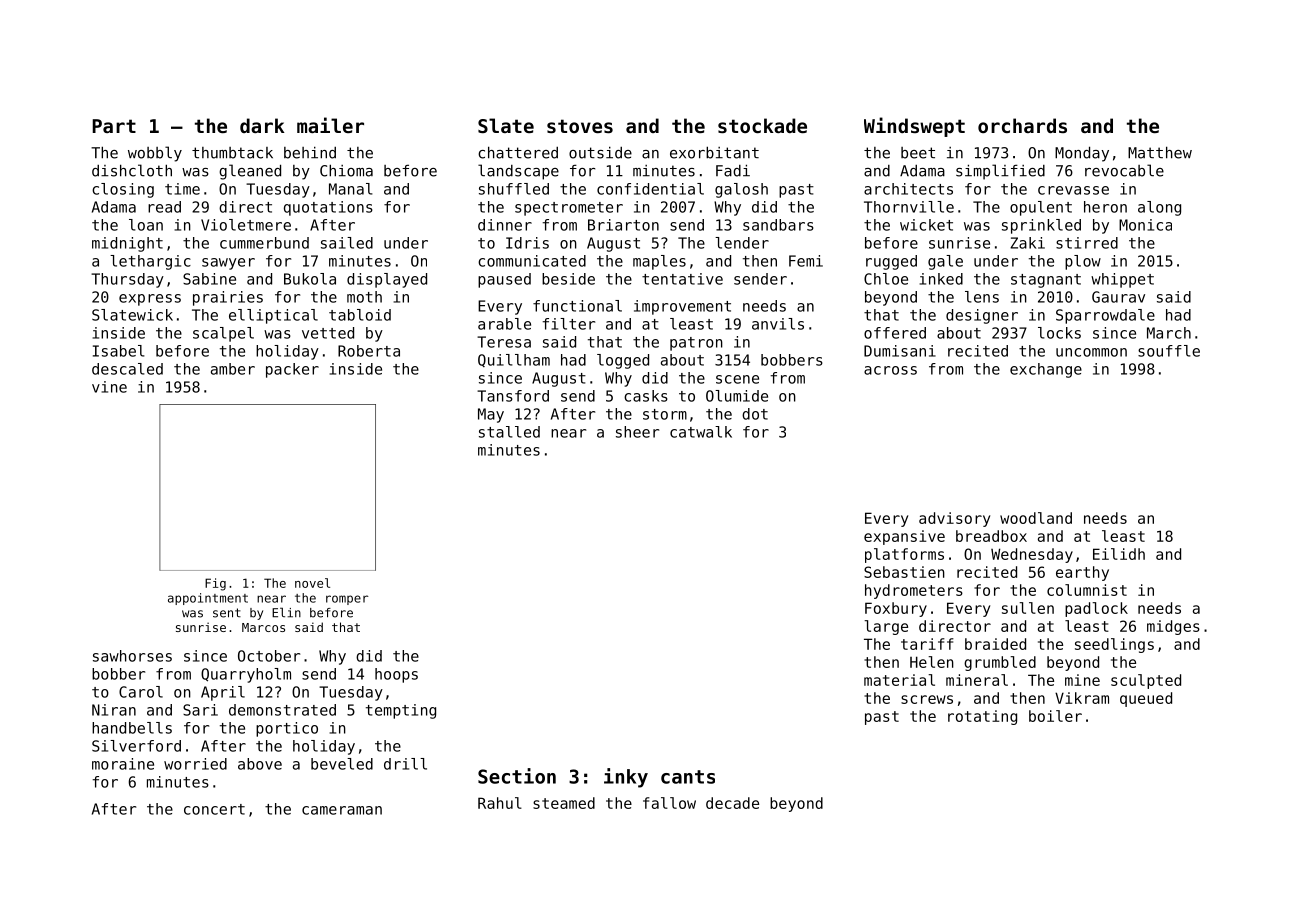 The height and width of the screenshot is (924, 1308). Describe the element at coordinates (762, 126) in the screenshot. I see `stockade` at that location.
